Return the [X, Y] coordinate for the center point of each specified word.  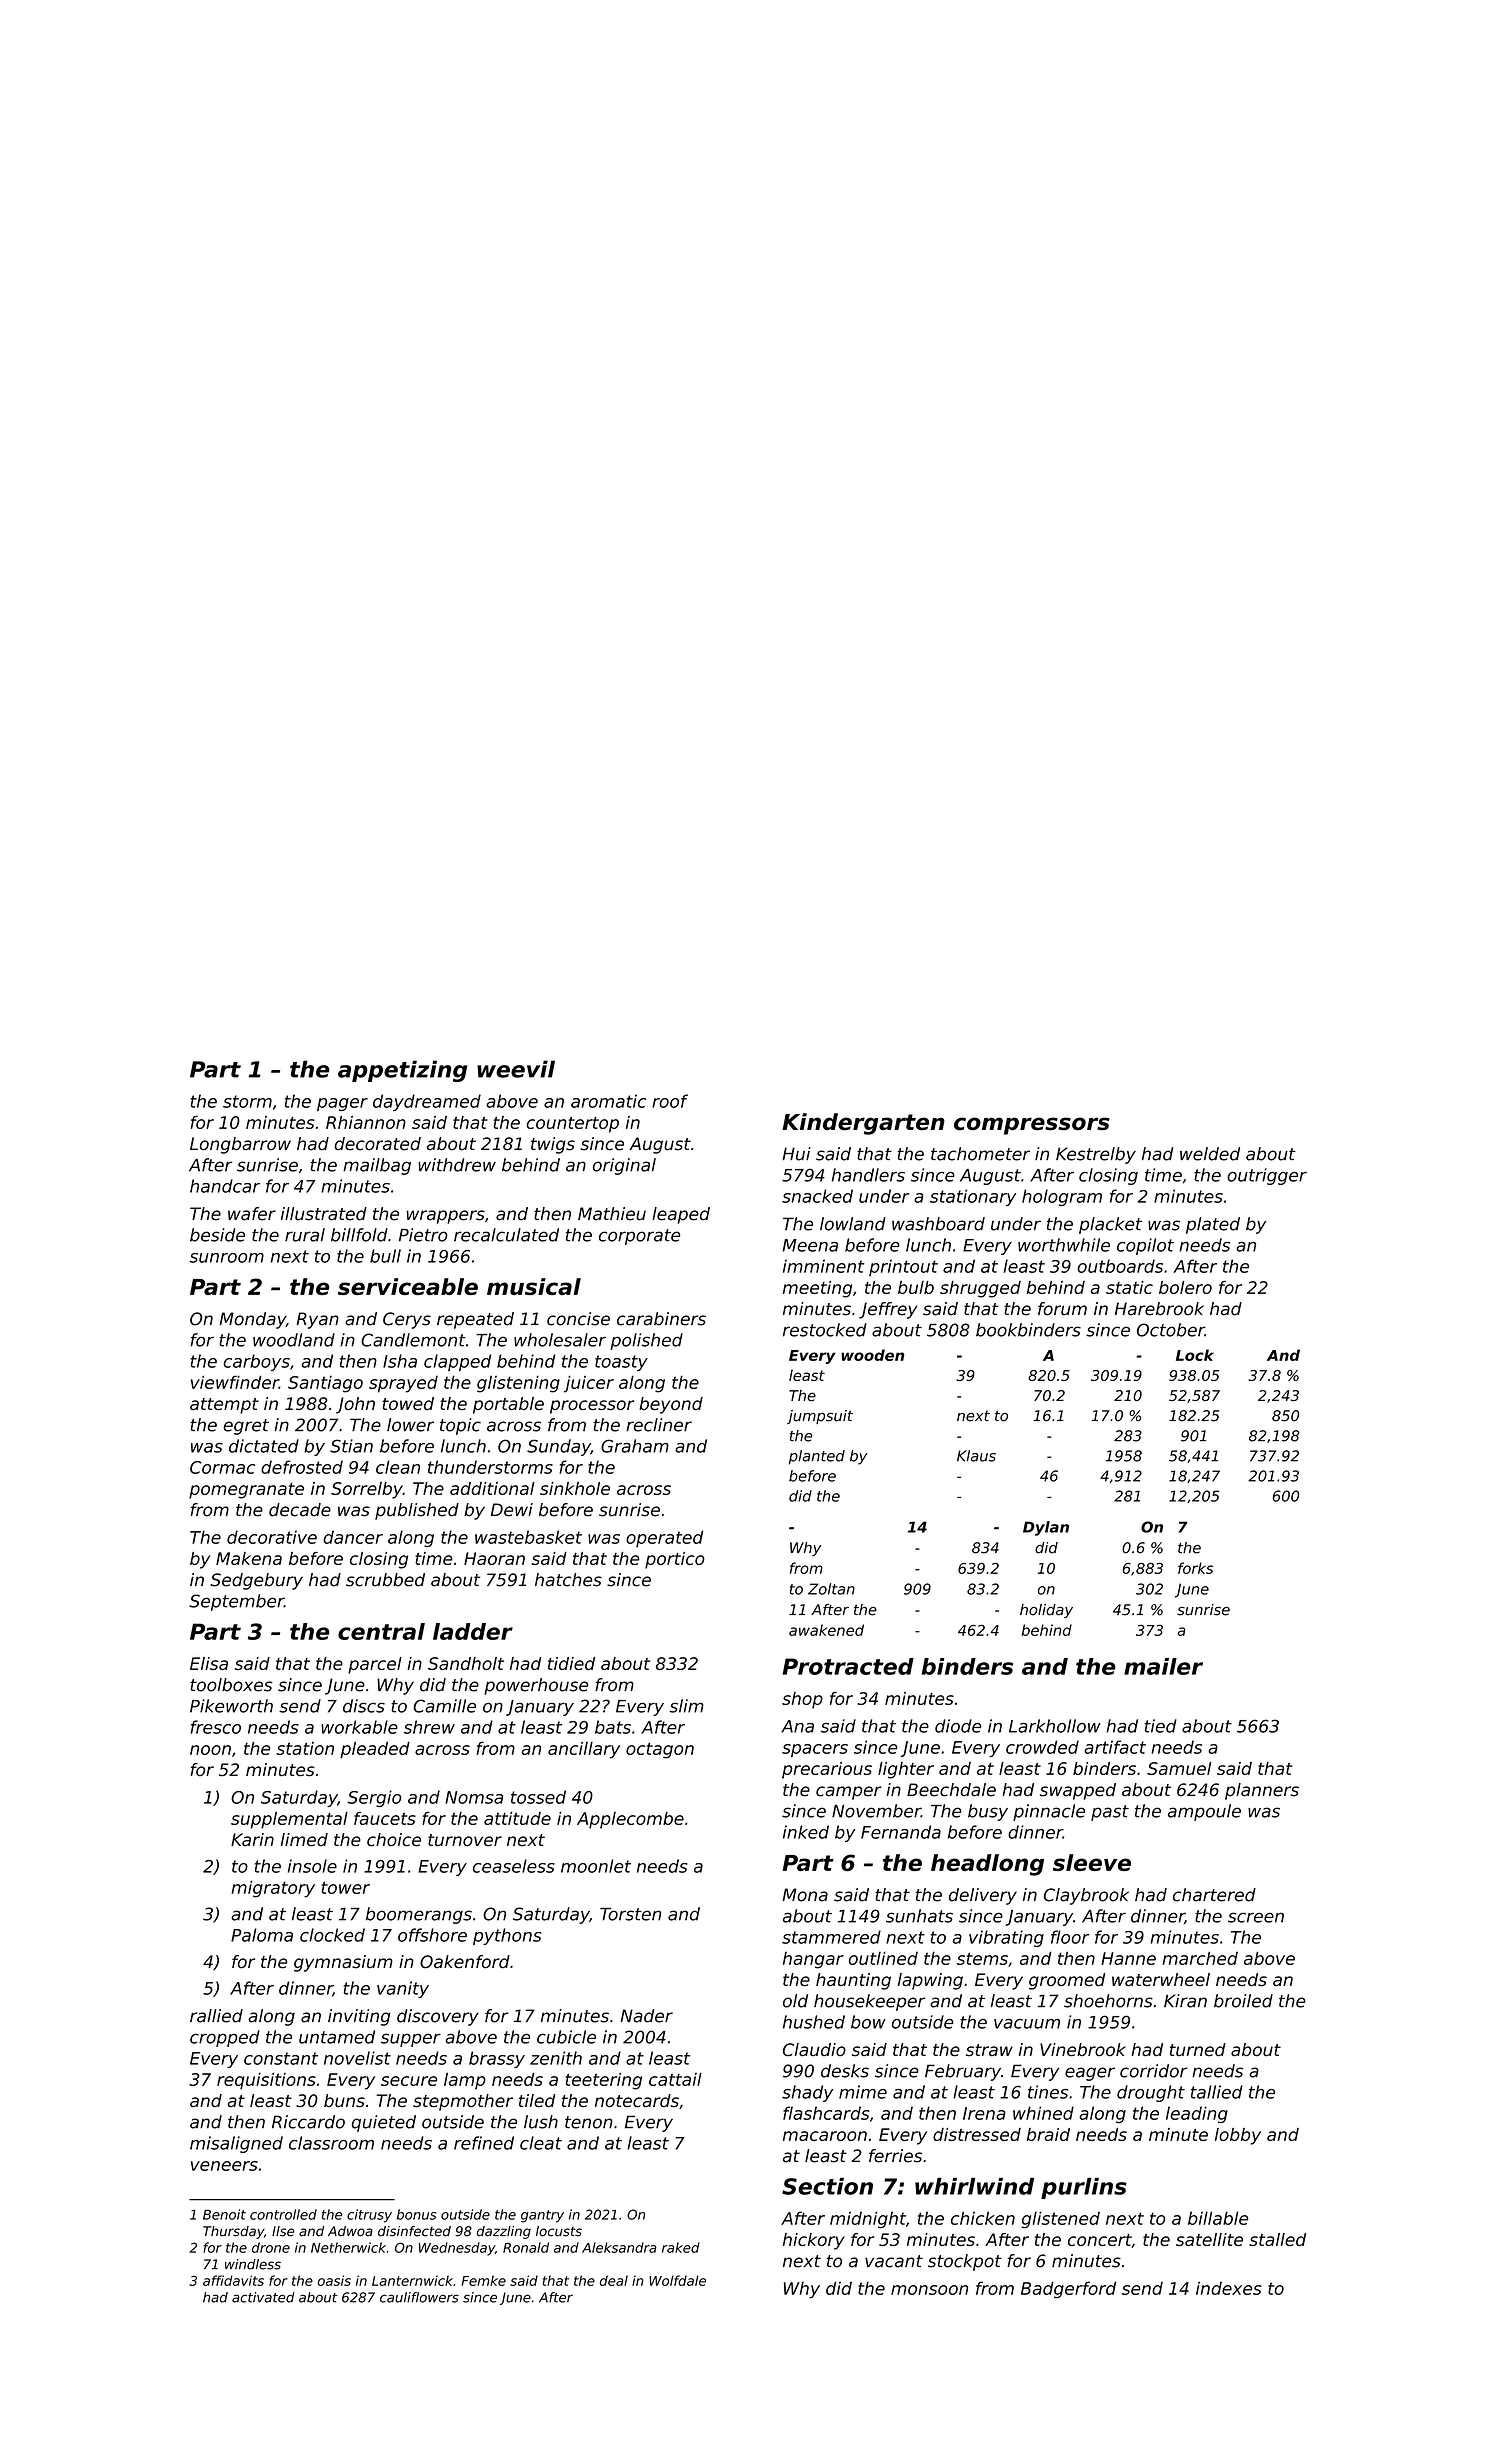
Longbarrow [240, 1145]
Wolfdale [677, 2280]
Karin [252, 1840]
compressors [1032, 1126]
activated [263, 2297]
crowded [1042, 1747]
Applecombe [630, 1820]
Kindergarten [863, 1124]
